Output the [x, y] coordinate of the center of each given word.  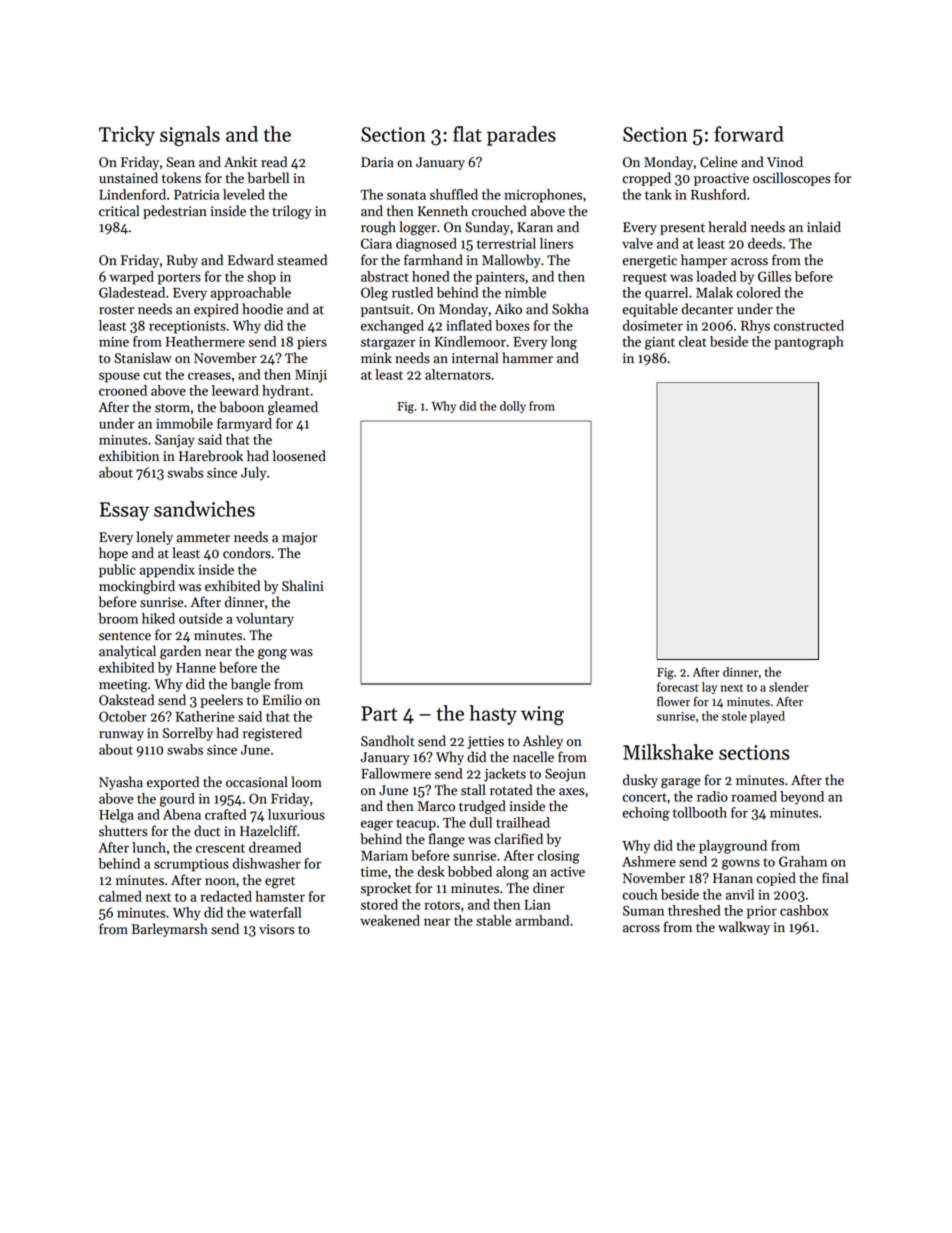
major [300, 538]
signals [190, 136]
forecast [677, 687]
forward [749, 134]
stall [473, 790]
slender [789, 687]
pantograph [809, 343]
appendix [167, 571]
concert [645, 797]
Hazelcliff [268, 831]
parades [521, 136]
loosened [299, 456]
